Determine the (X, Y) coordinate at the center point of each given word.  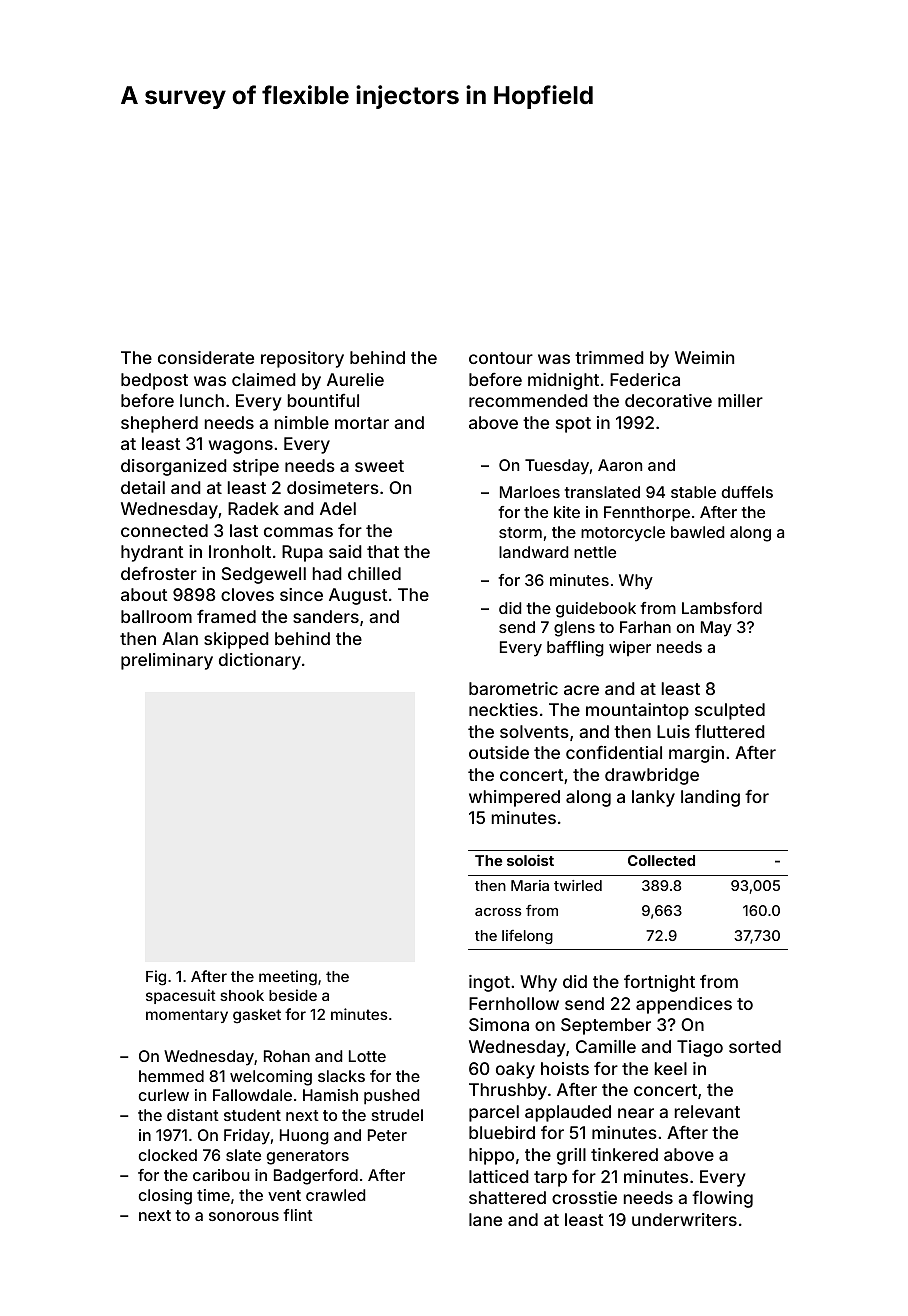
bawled (697, 532)
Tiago (700, 1048)
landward (533, 552)
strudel (397, 1115)
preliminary (167, 661)
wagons (241, 447)
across (498, 912)
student (252, 1115)
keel (671, 1068)
